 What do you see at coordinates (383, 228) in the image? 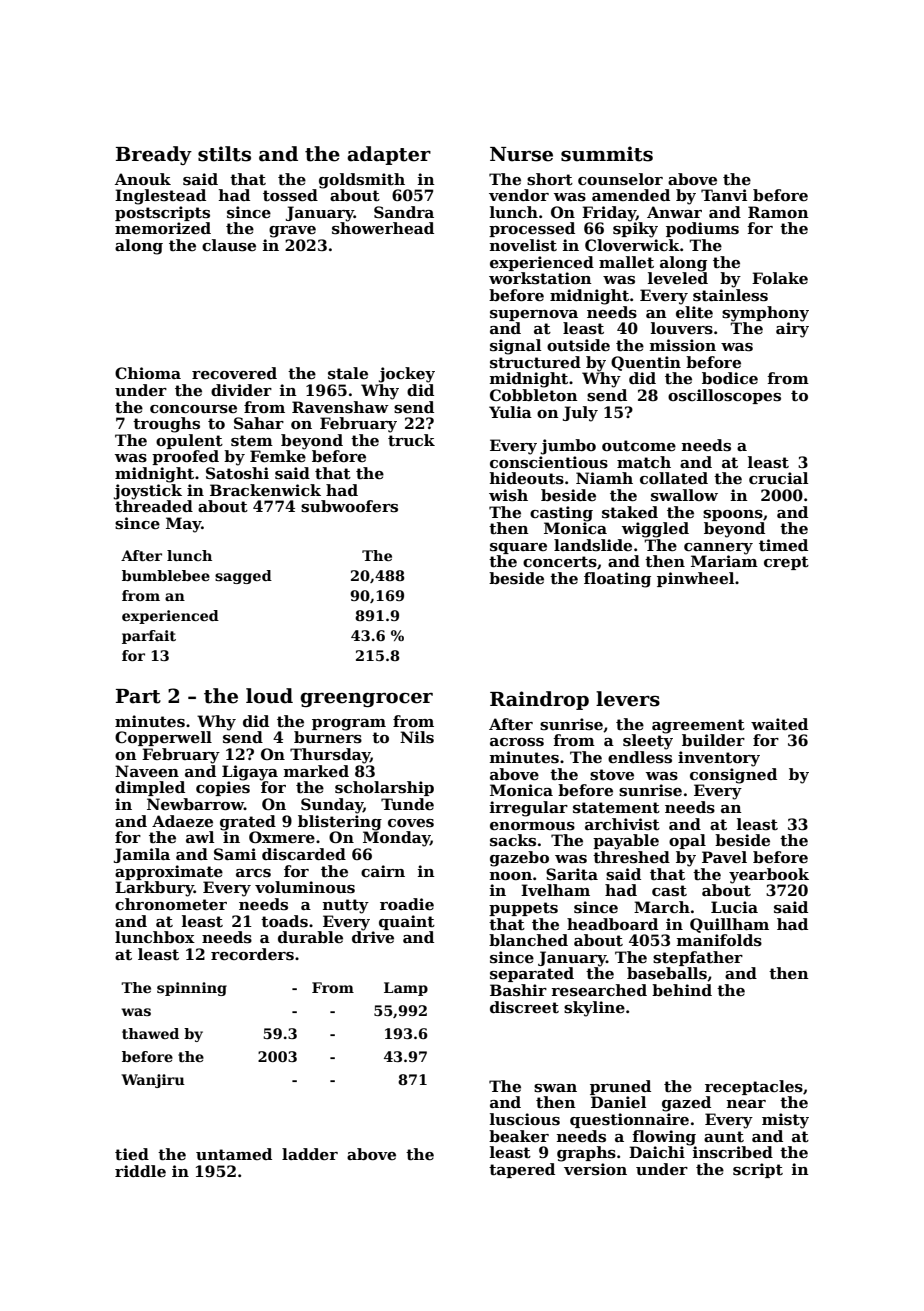
I see `showerhead` at bounding box center [383, 228].
